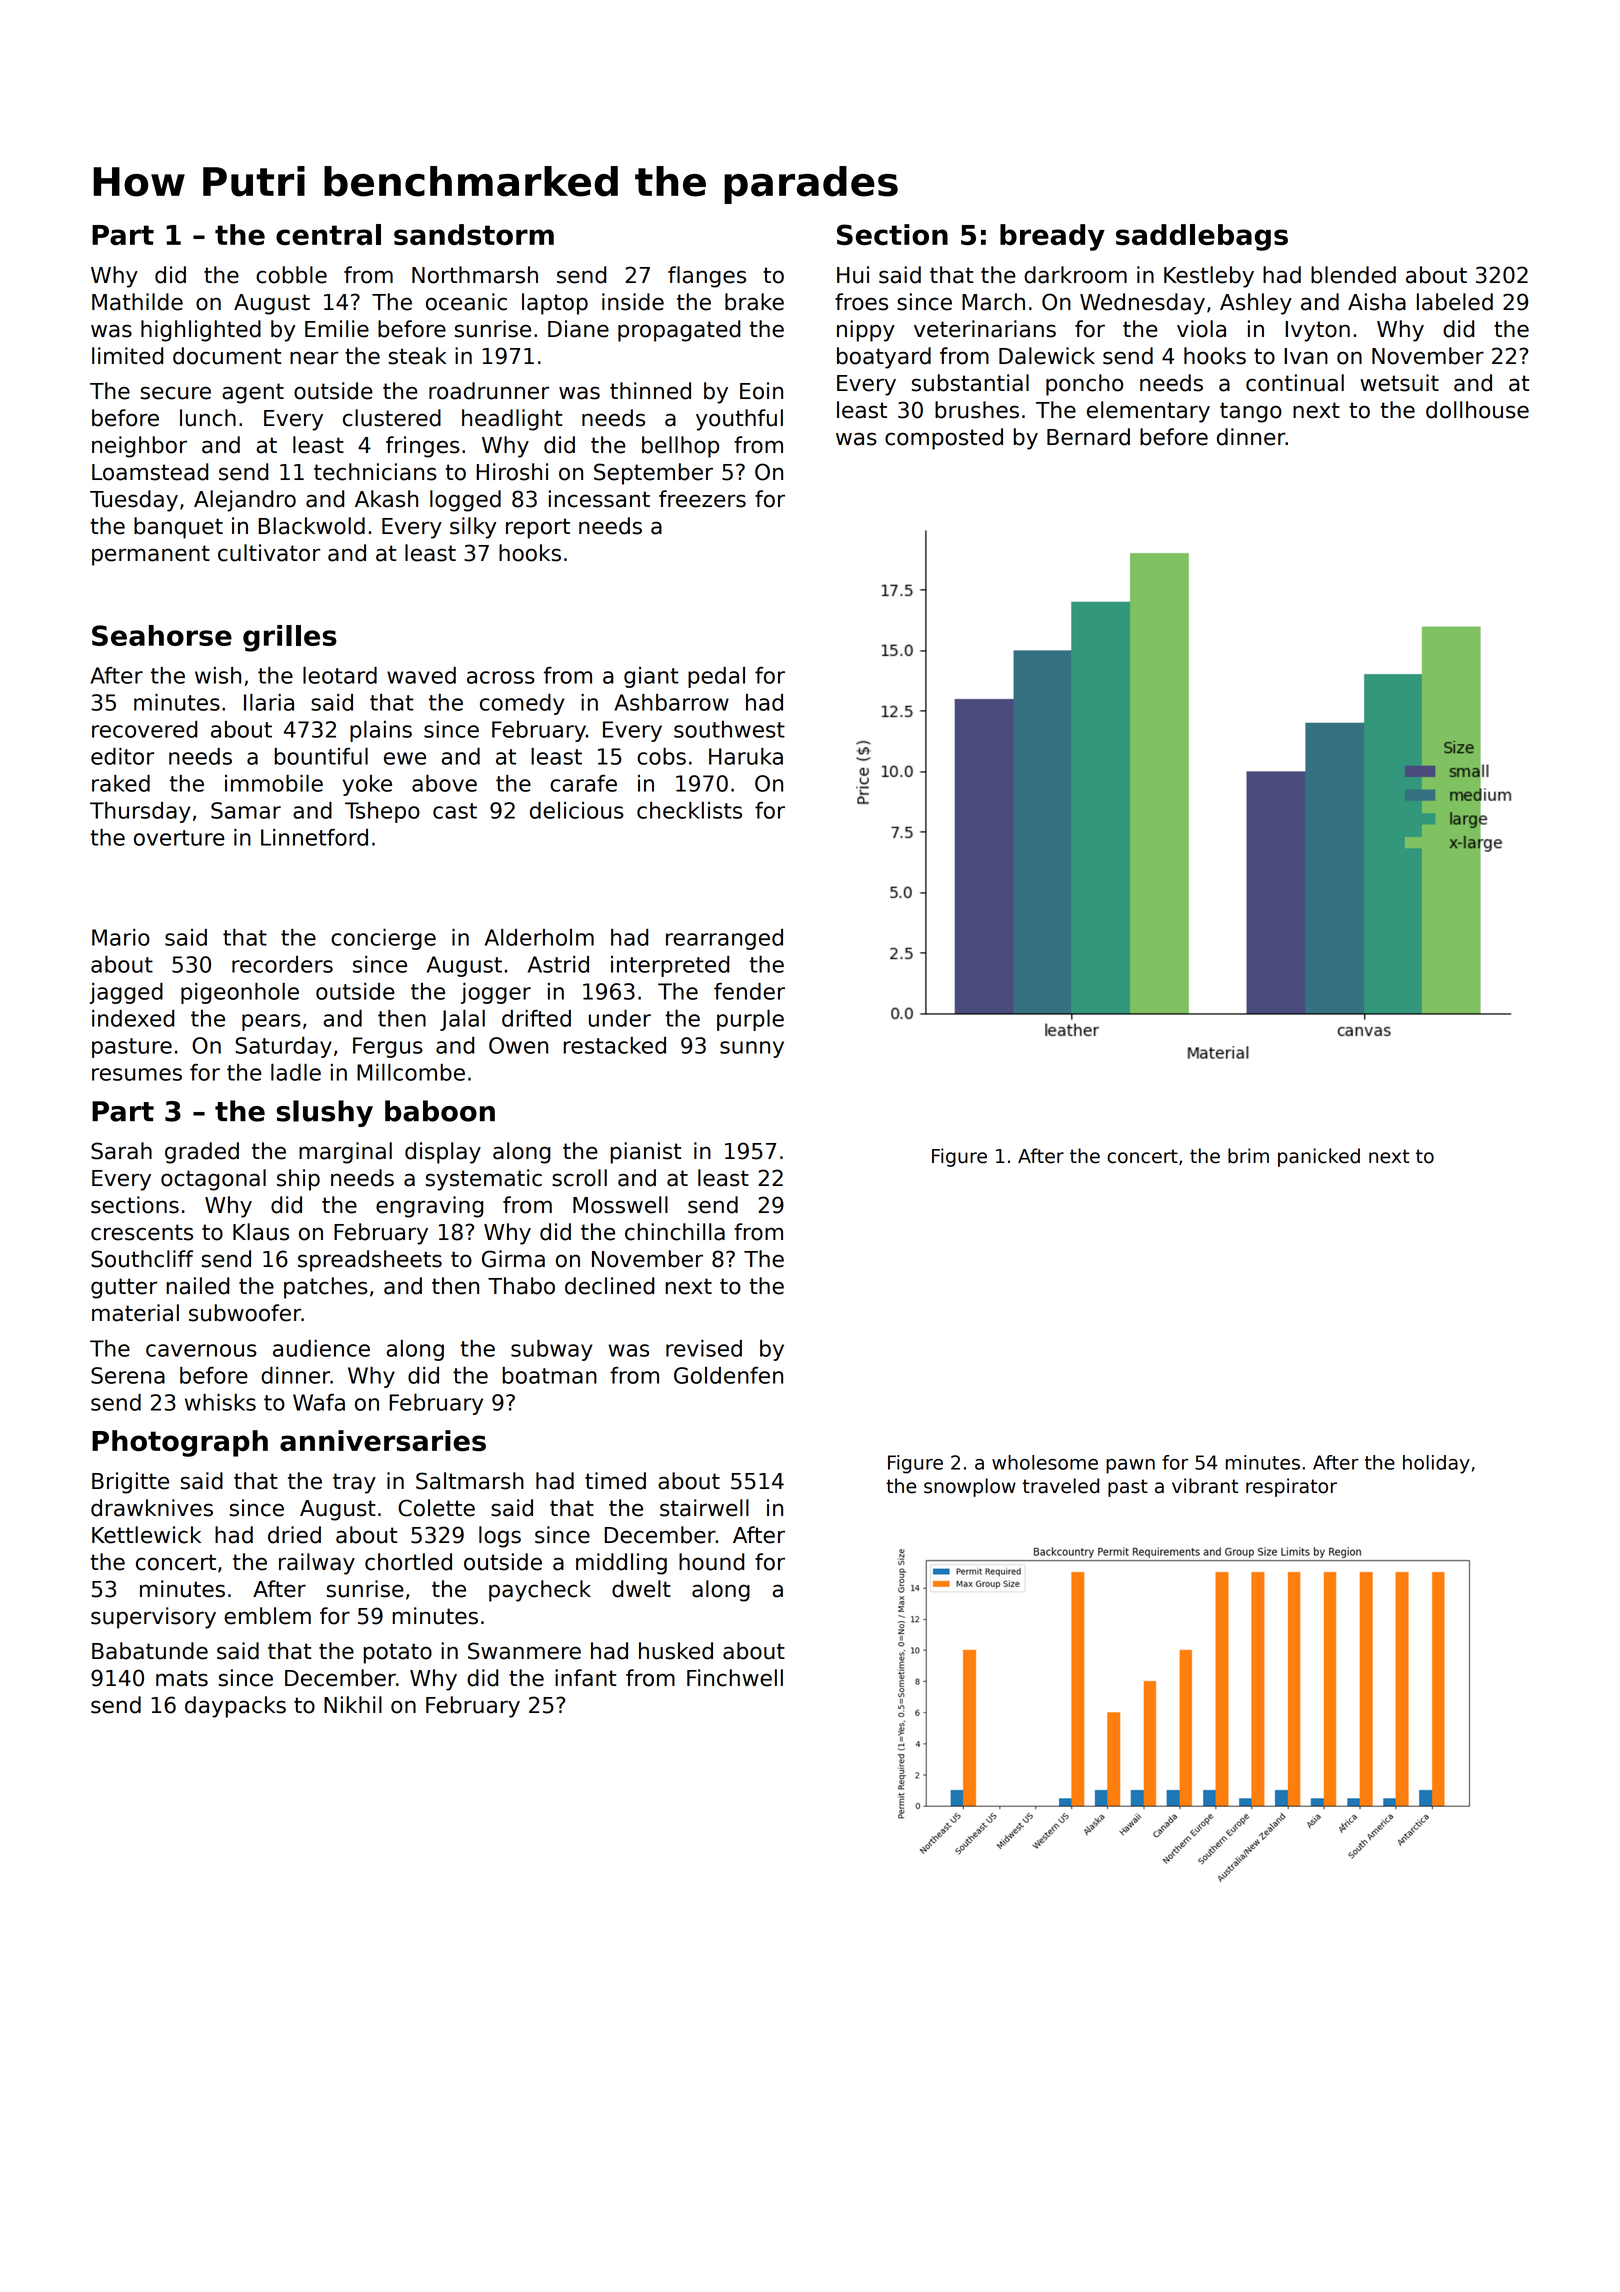  I want to click on husked, so click(676, 1651).
